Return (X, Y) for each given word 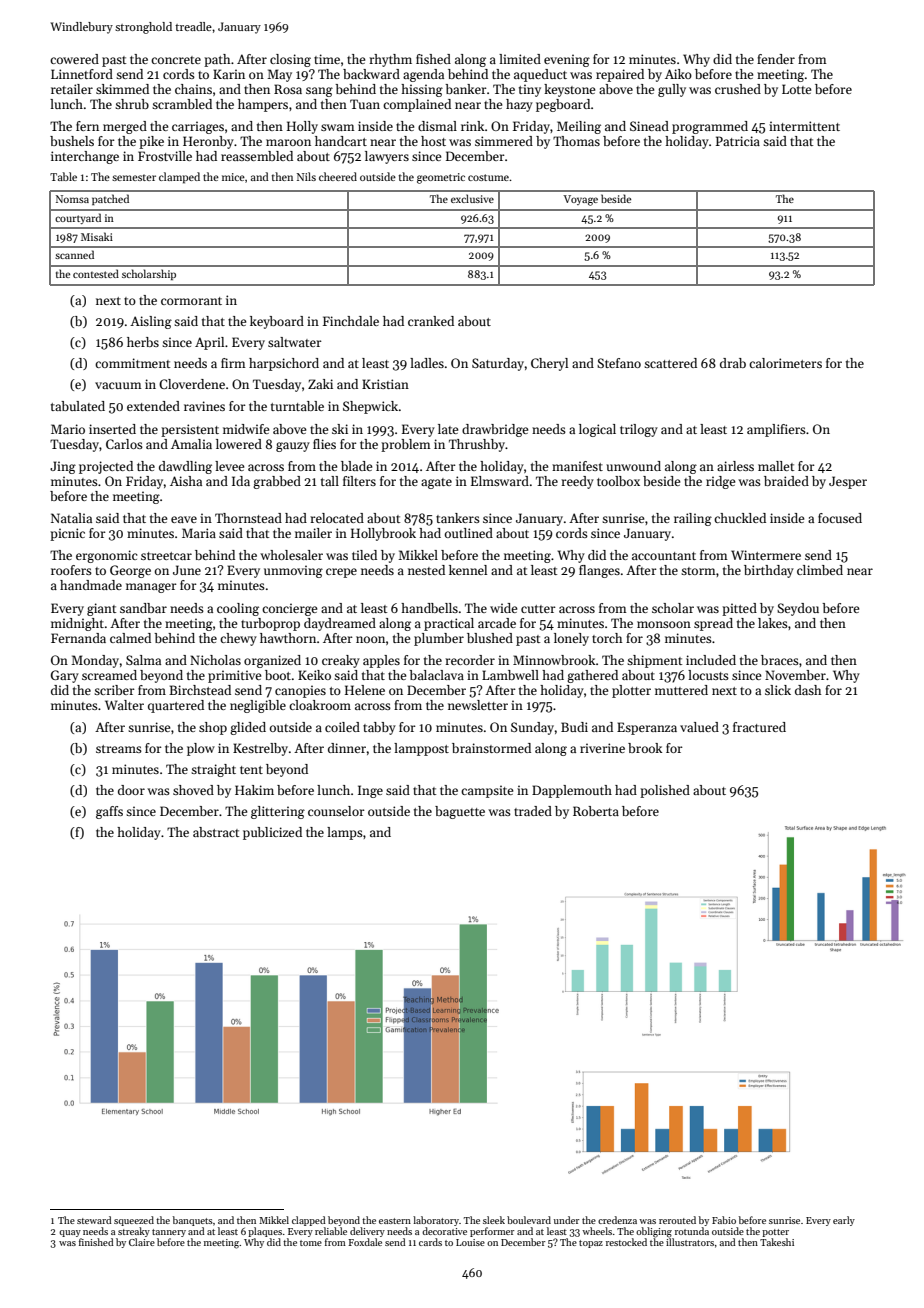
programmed (710, 127)
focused (840, 518)
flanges (599, 571)
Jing (63, 467)
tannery (169, 1233)
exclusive (472, 198)
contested (96, 273)
